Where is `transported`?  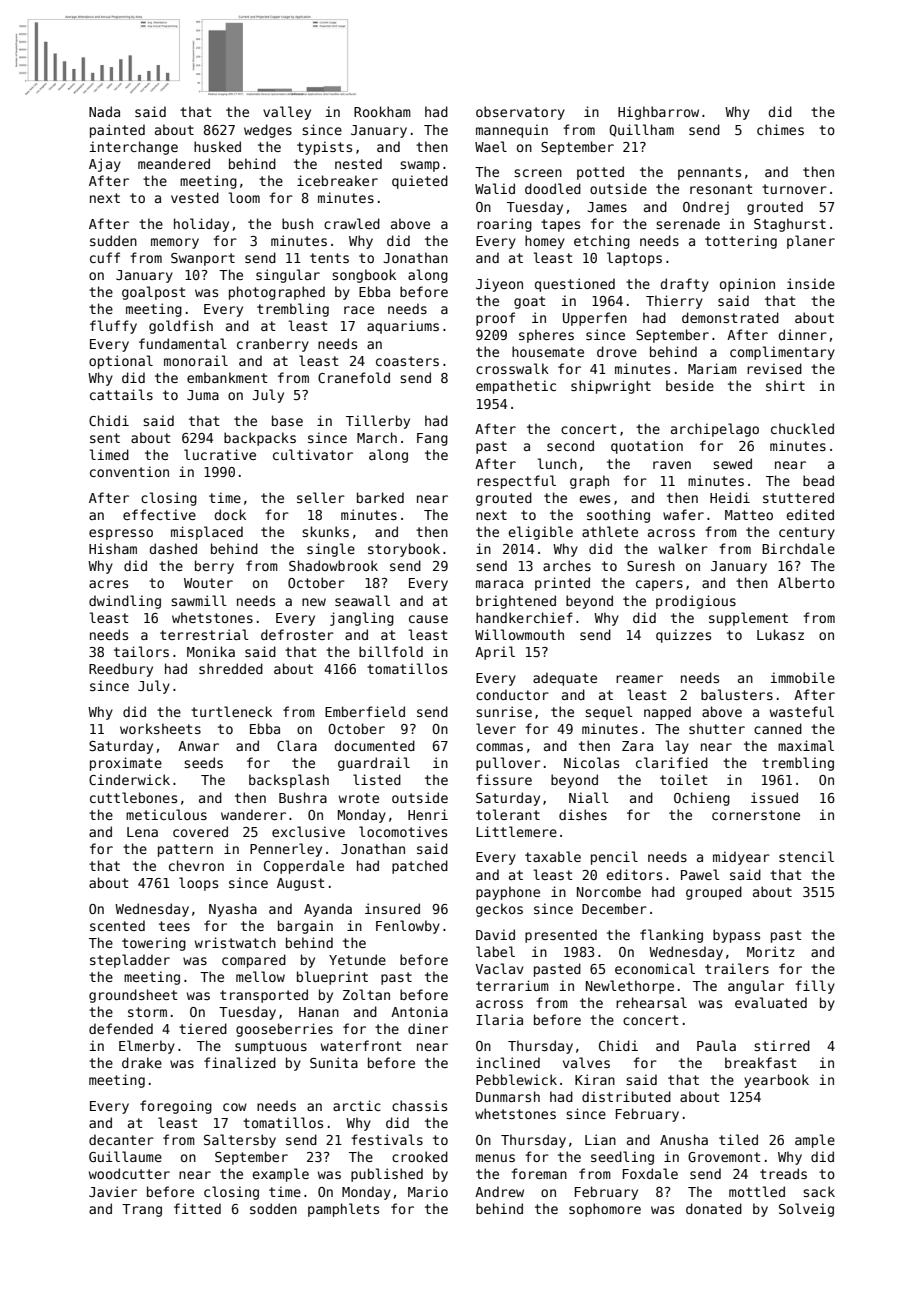 transported is located at coordinates (264, 996).
